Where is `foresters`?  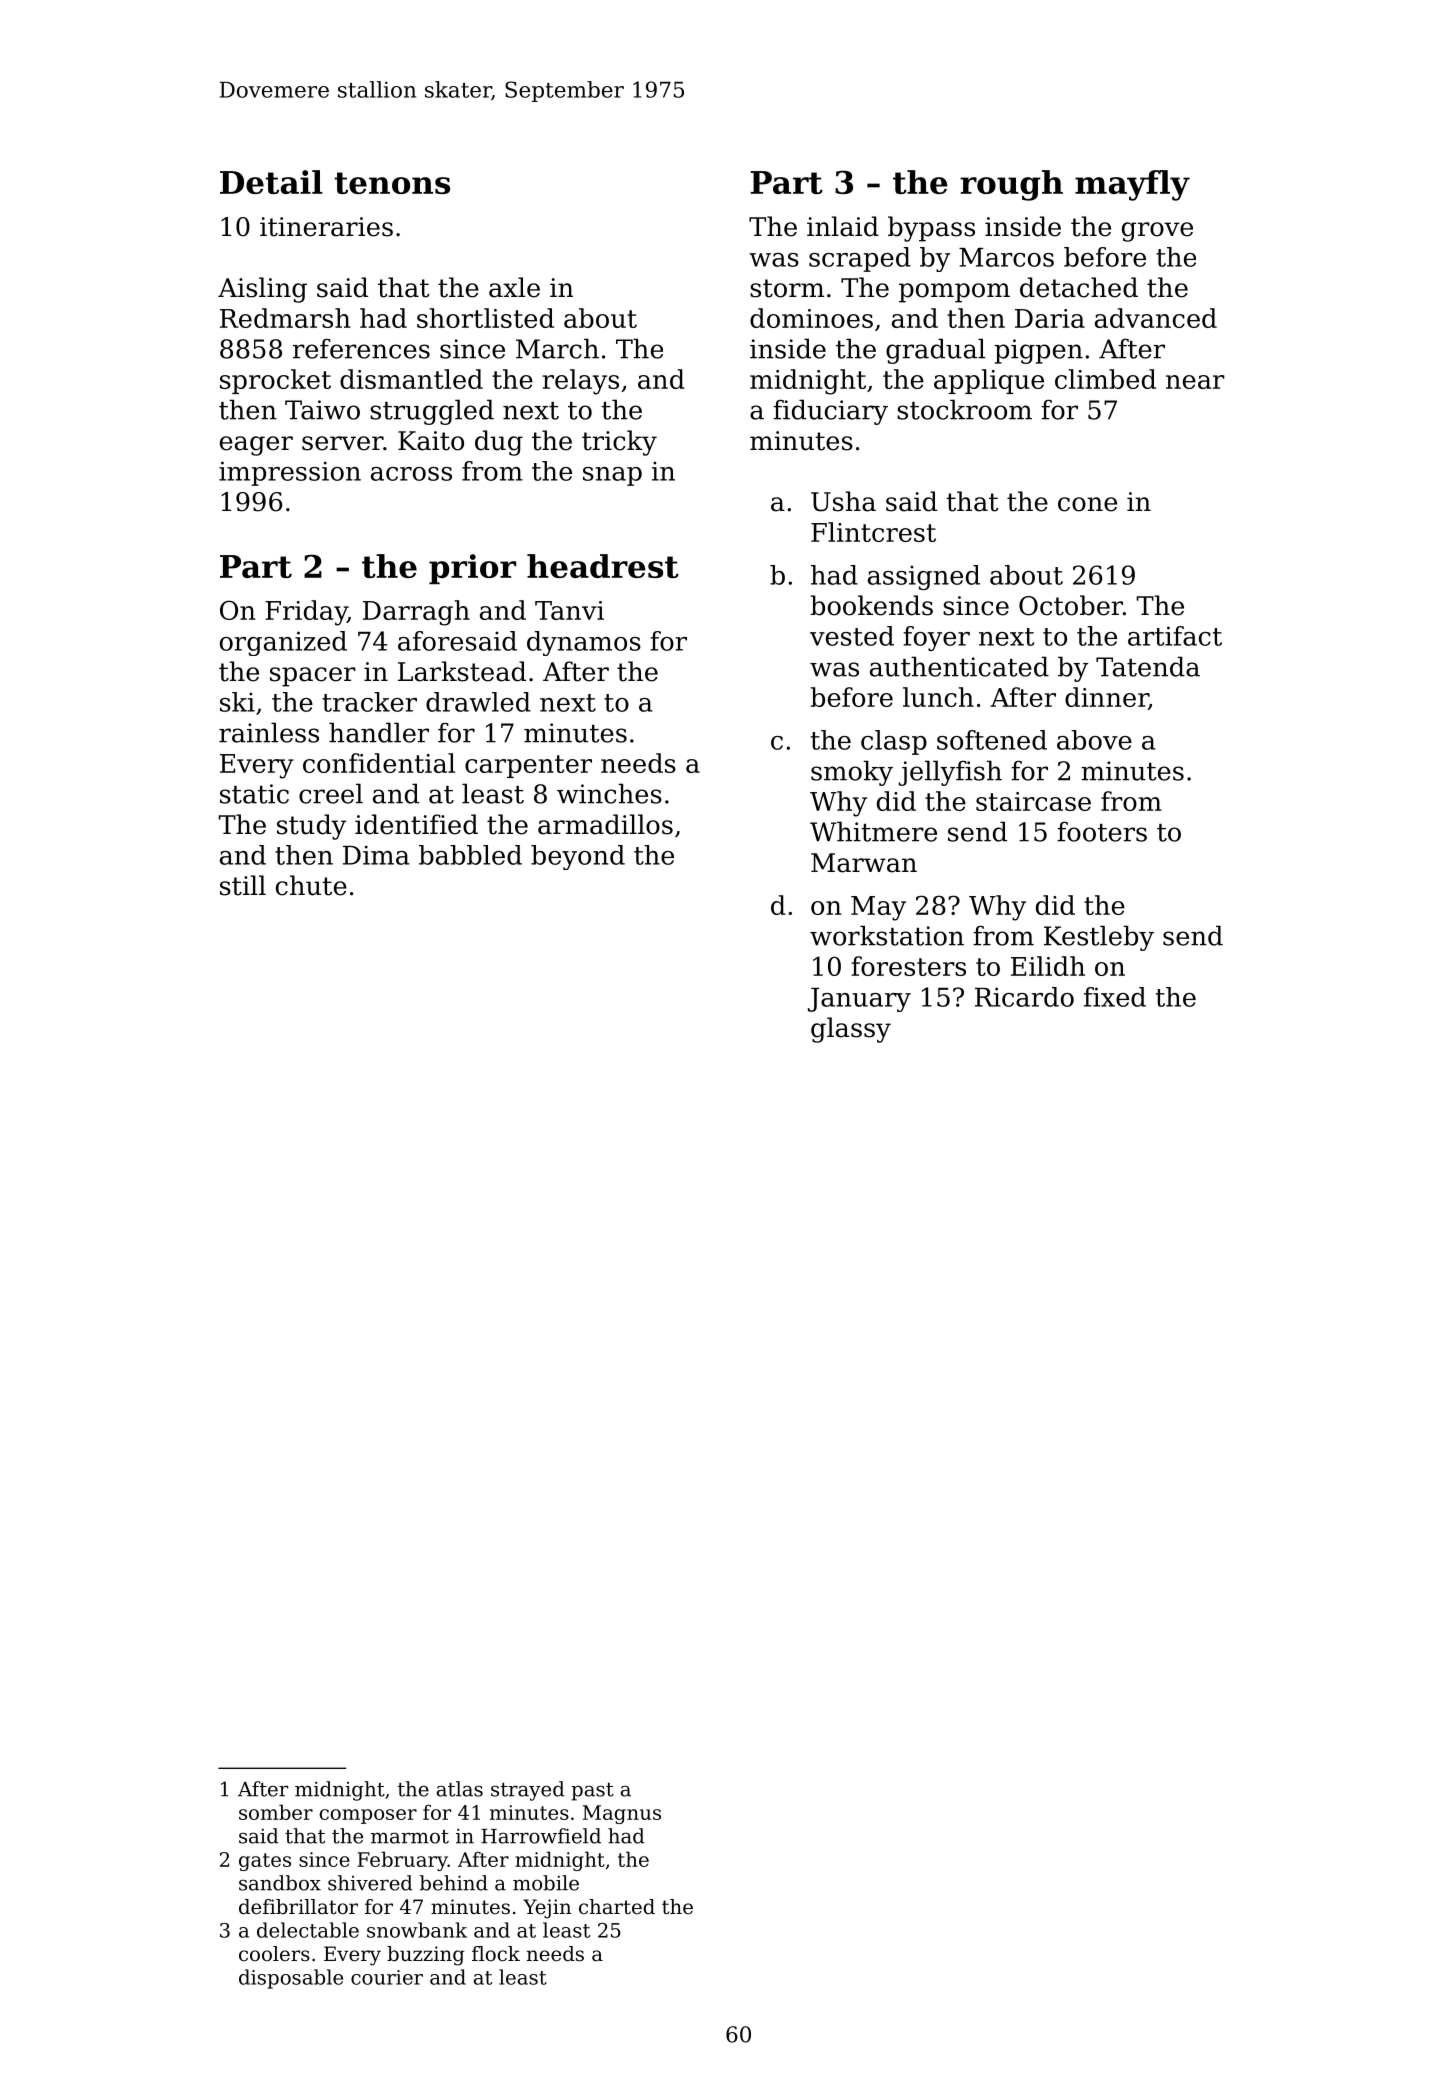 foresters is located at coordinates (908, 966).
